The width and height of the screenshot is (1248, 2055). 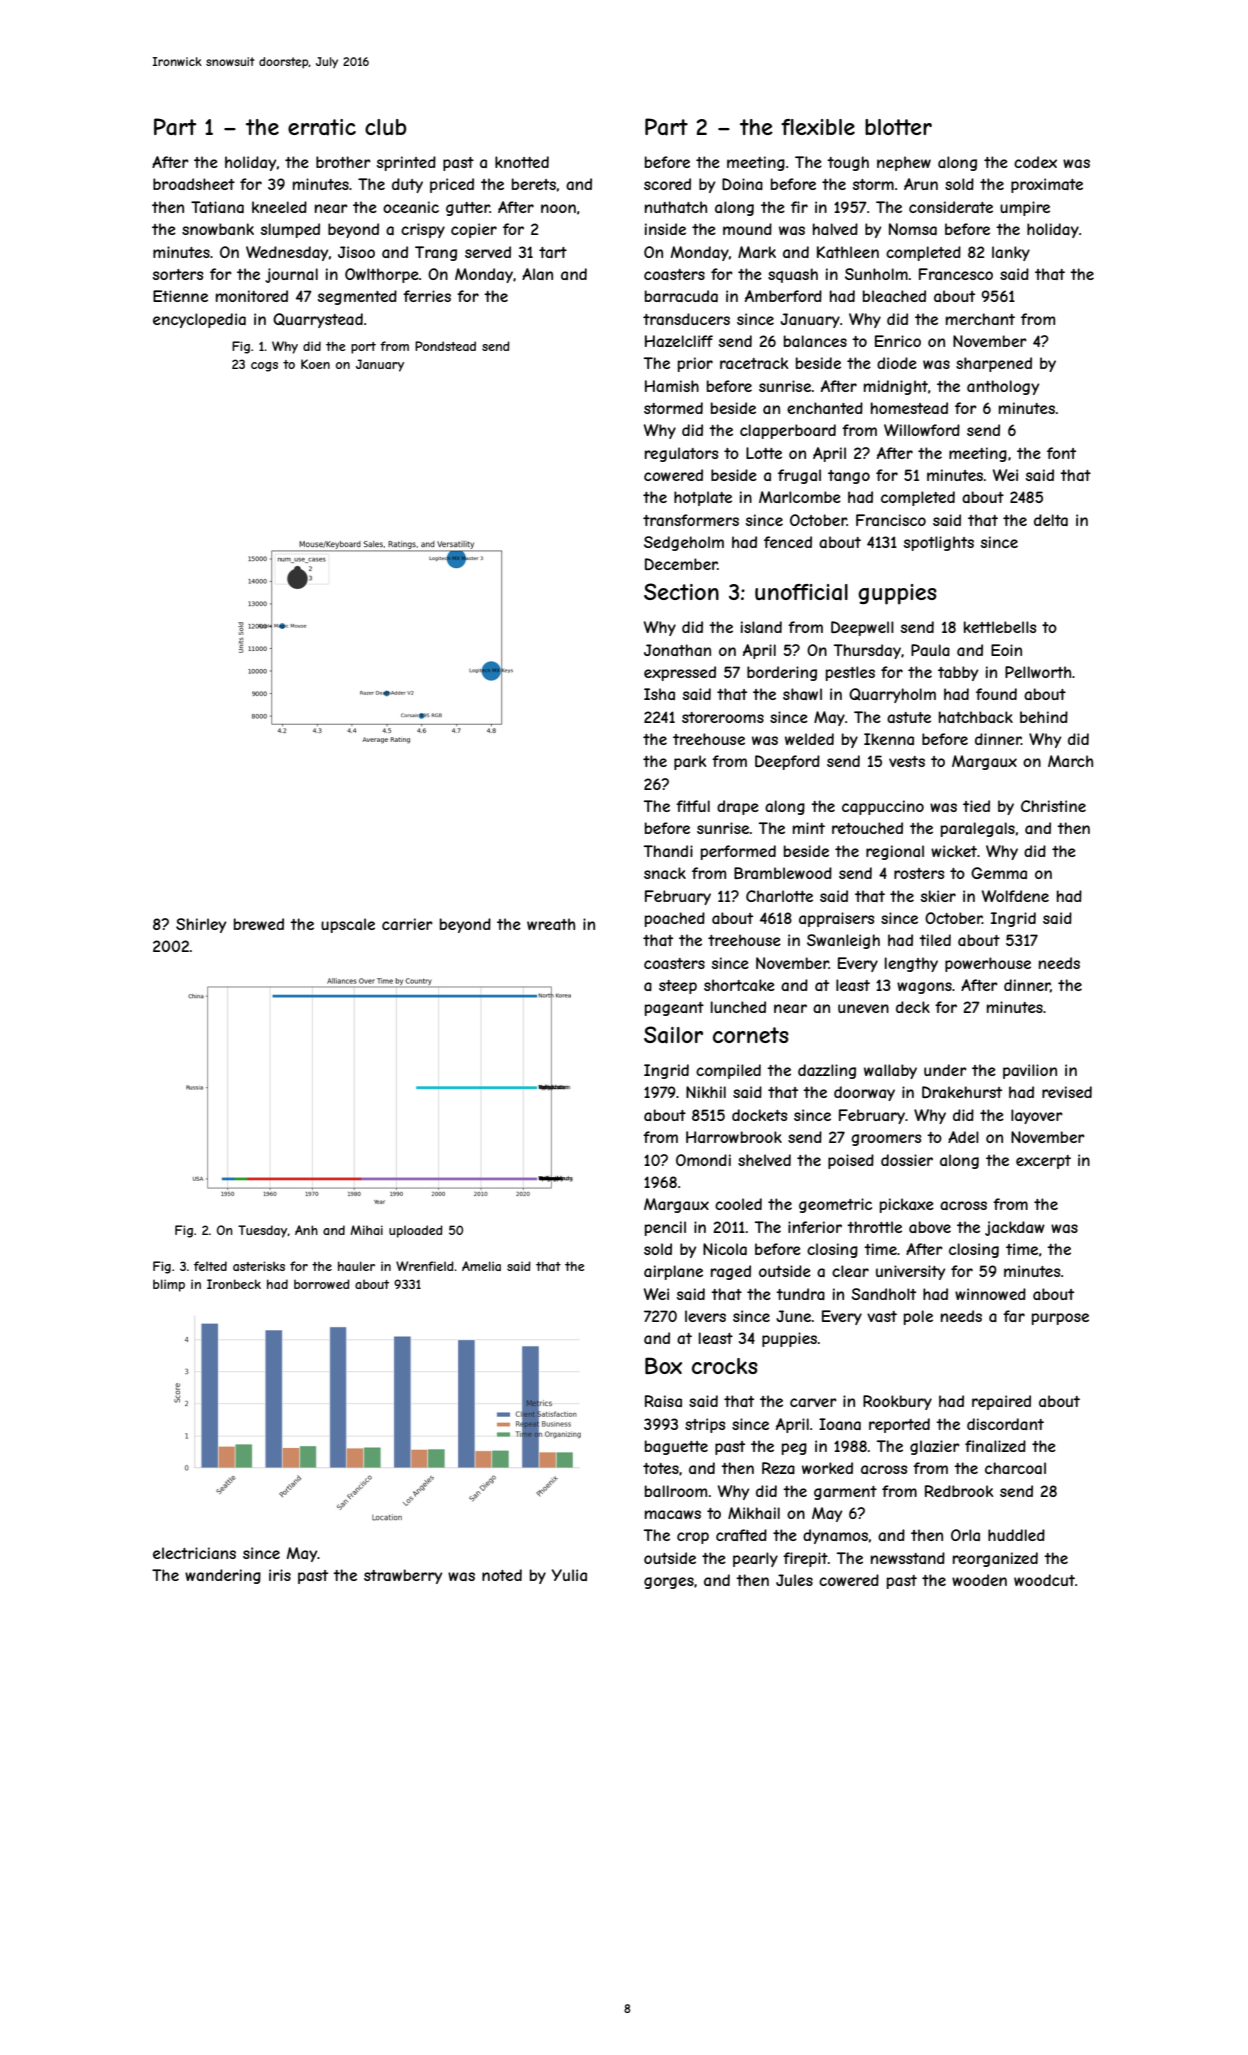 What do you see at coordinates (848, 163) in the screenshot?
I see `tough` at bounding box center [848, 163].
